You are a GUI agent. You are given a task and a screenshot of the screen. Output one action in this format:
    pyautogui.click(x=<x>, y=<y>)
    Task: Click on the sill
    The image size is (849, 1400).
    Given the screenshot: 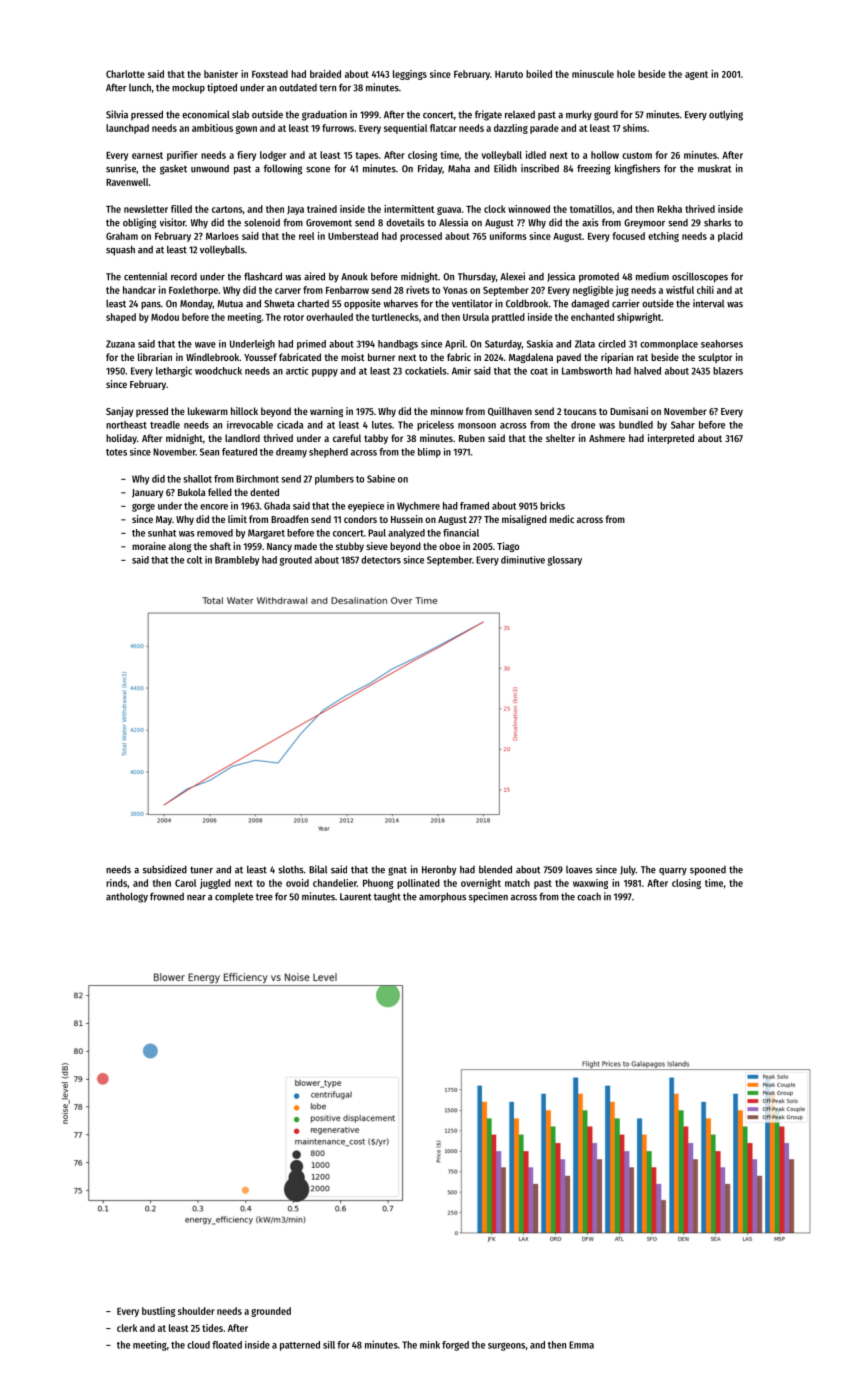 What is the action you would take?
    pyautogui.click(x=329, y=1345)
